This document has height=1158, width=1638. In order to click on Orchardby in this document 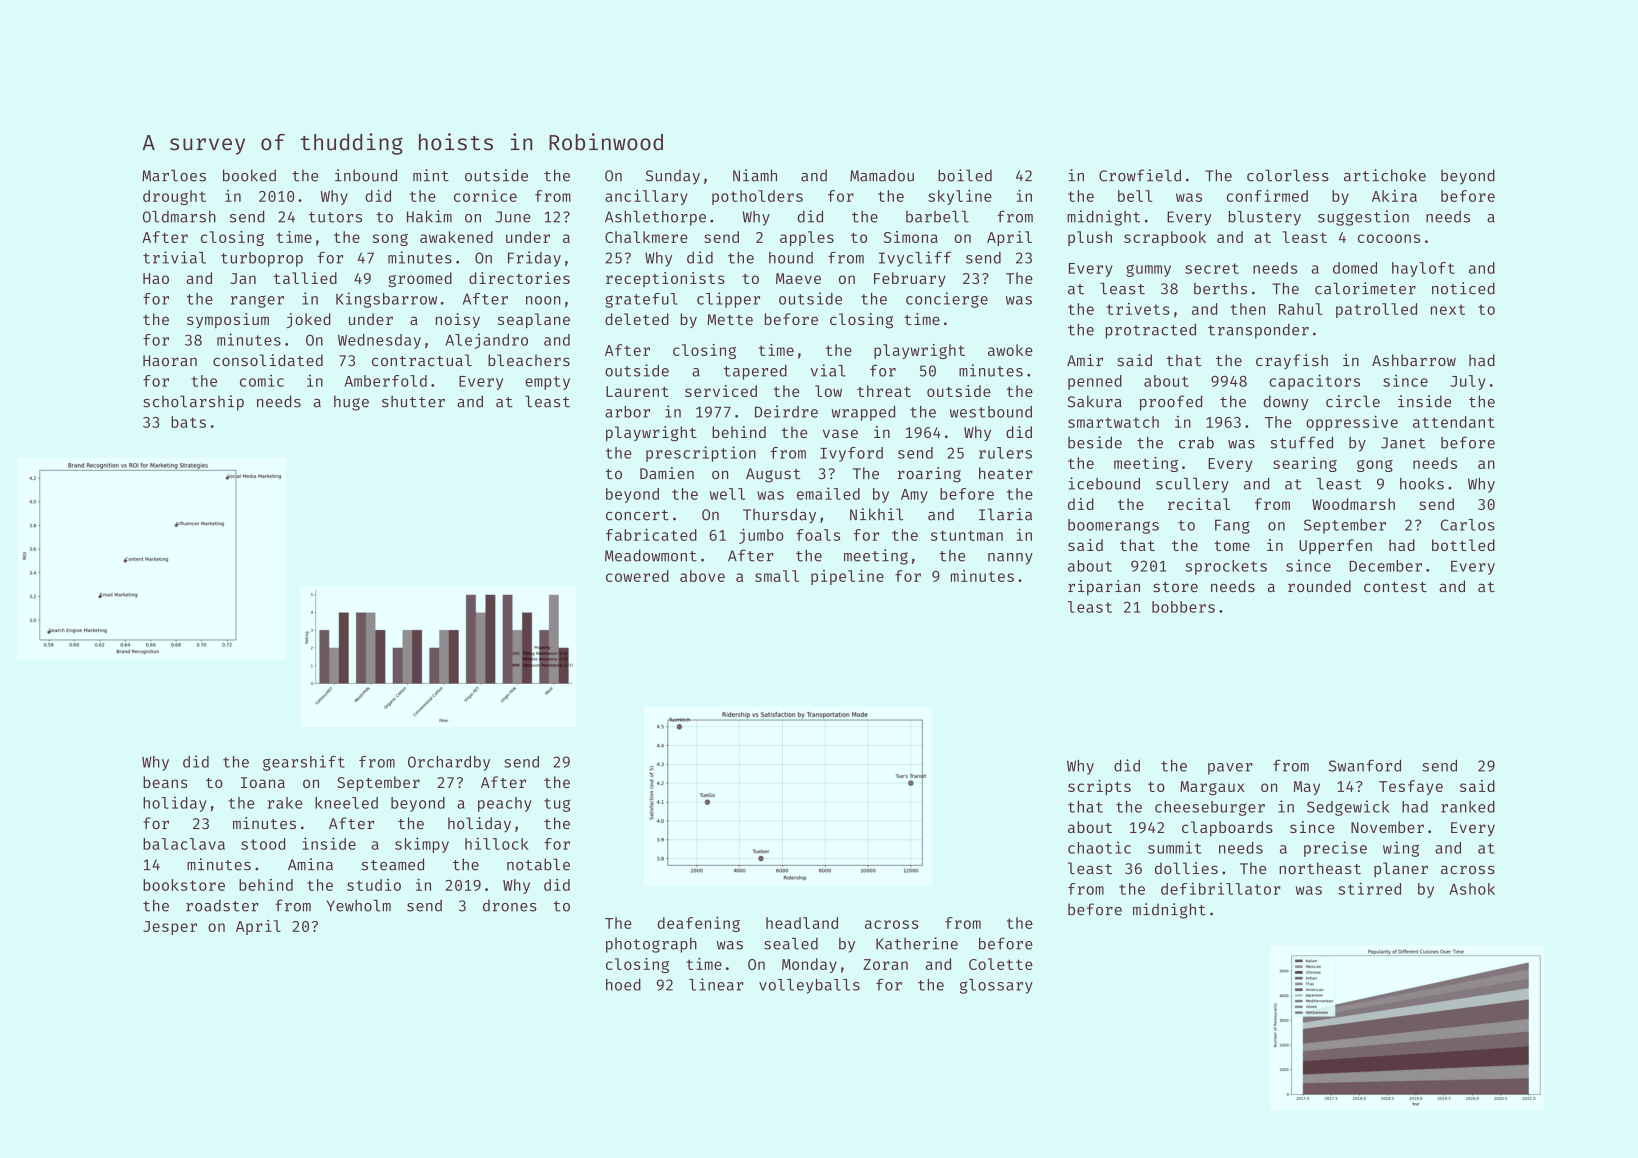, I will do `click(449, 763)`.
